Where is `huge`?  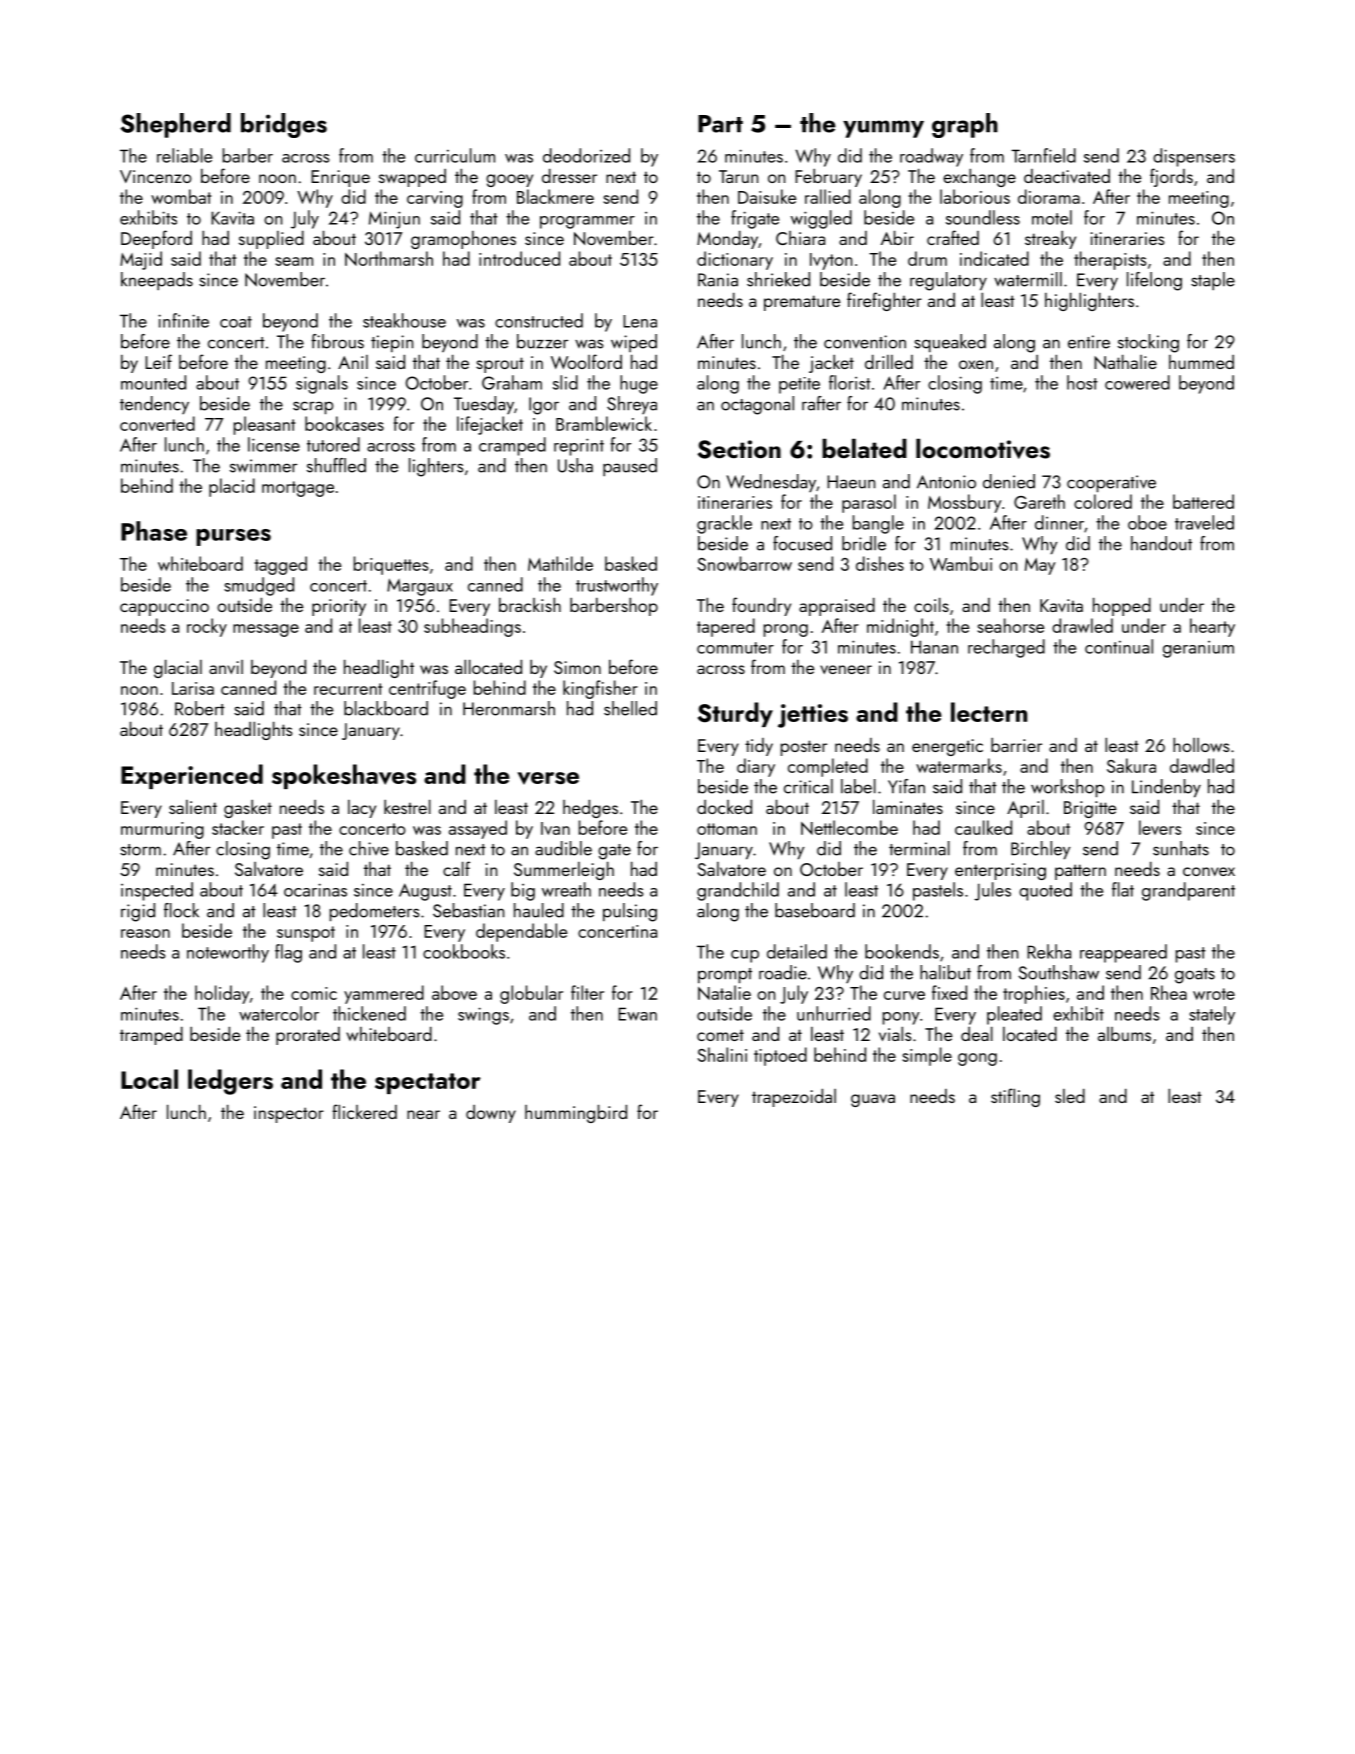
huge is located at coordinates (639, 384).
